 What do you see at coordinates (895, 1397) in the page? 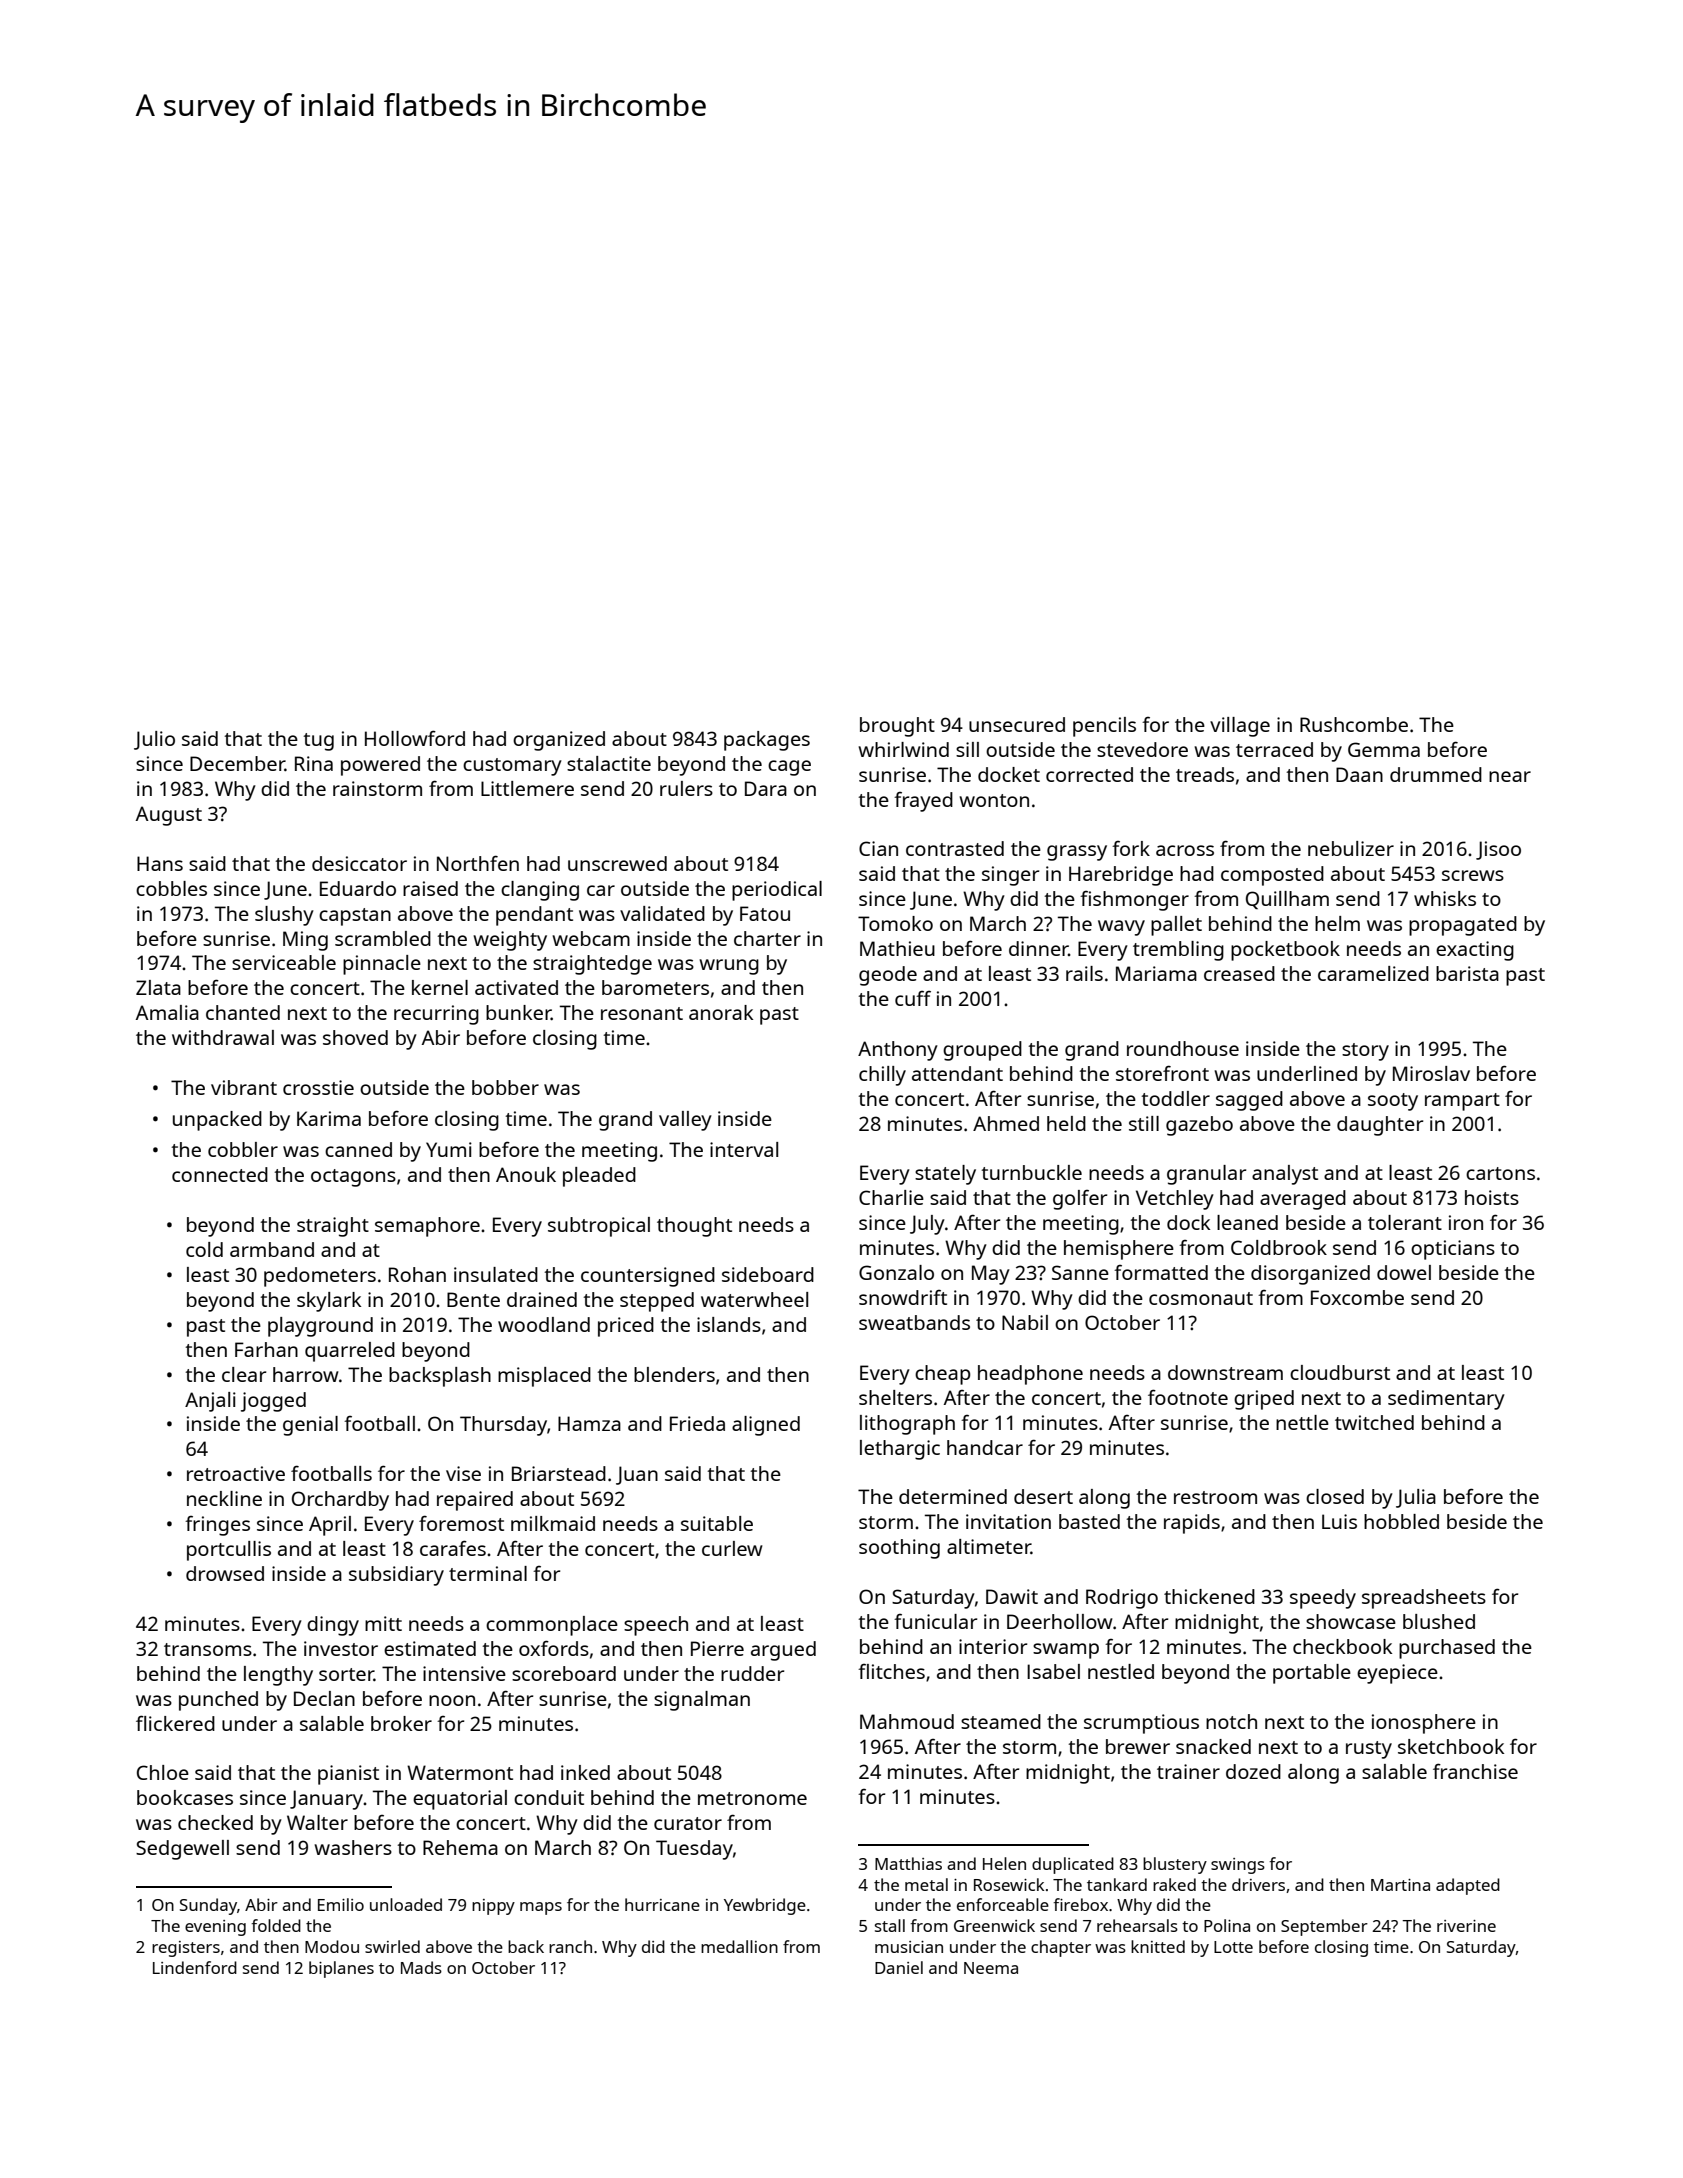
I see `shelters` at bounding box center [895, 1397].
